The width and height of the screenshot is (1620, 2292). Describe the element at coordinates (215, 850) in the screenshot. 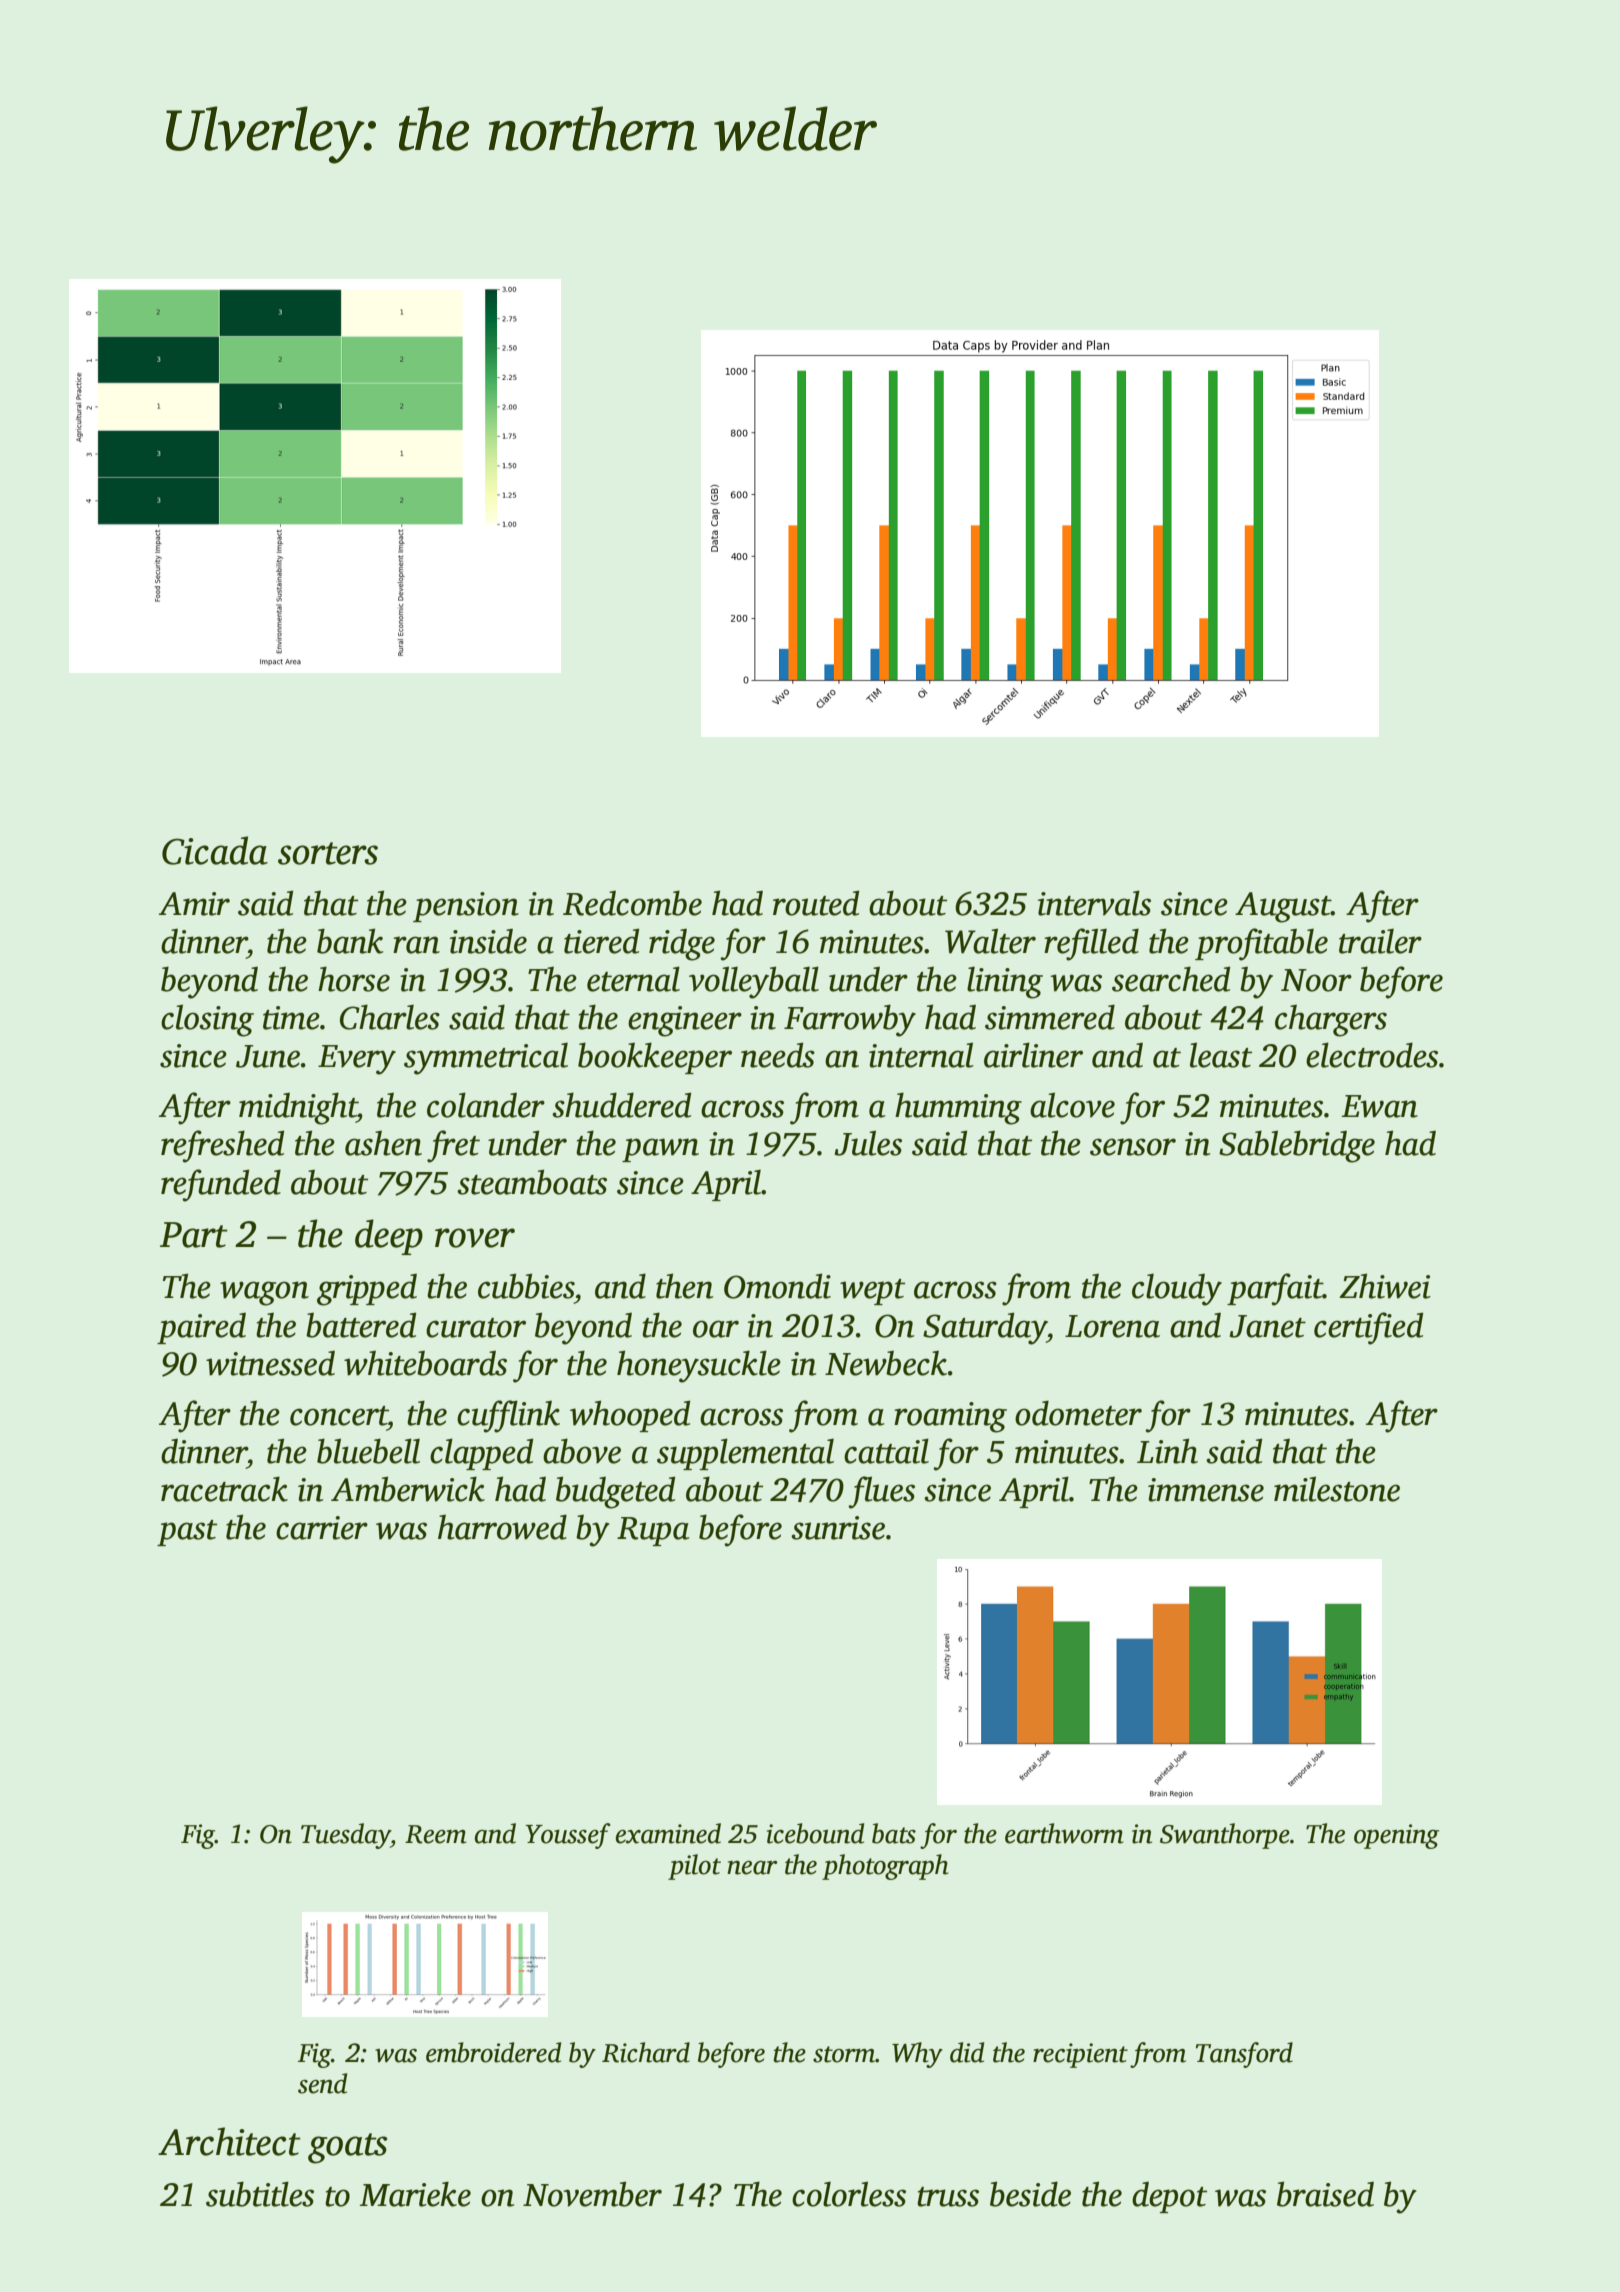

I see `Cicada` at that location.
